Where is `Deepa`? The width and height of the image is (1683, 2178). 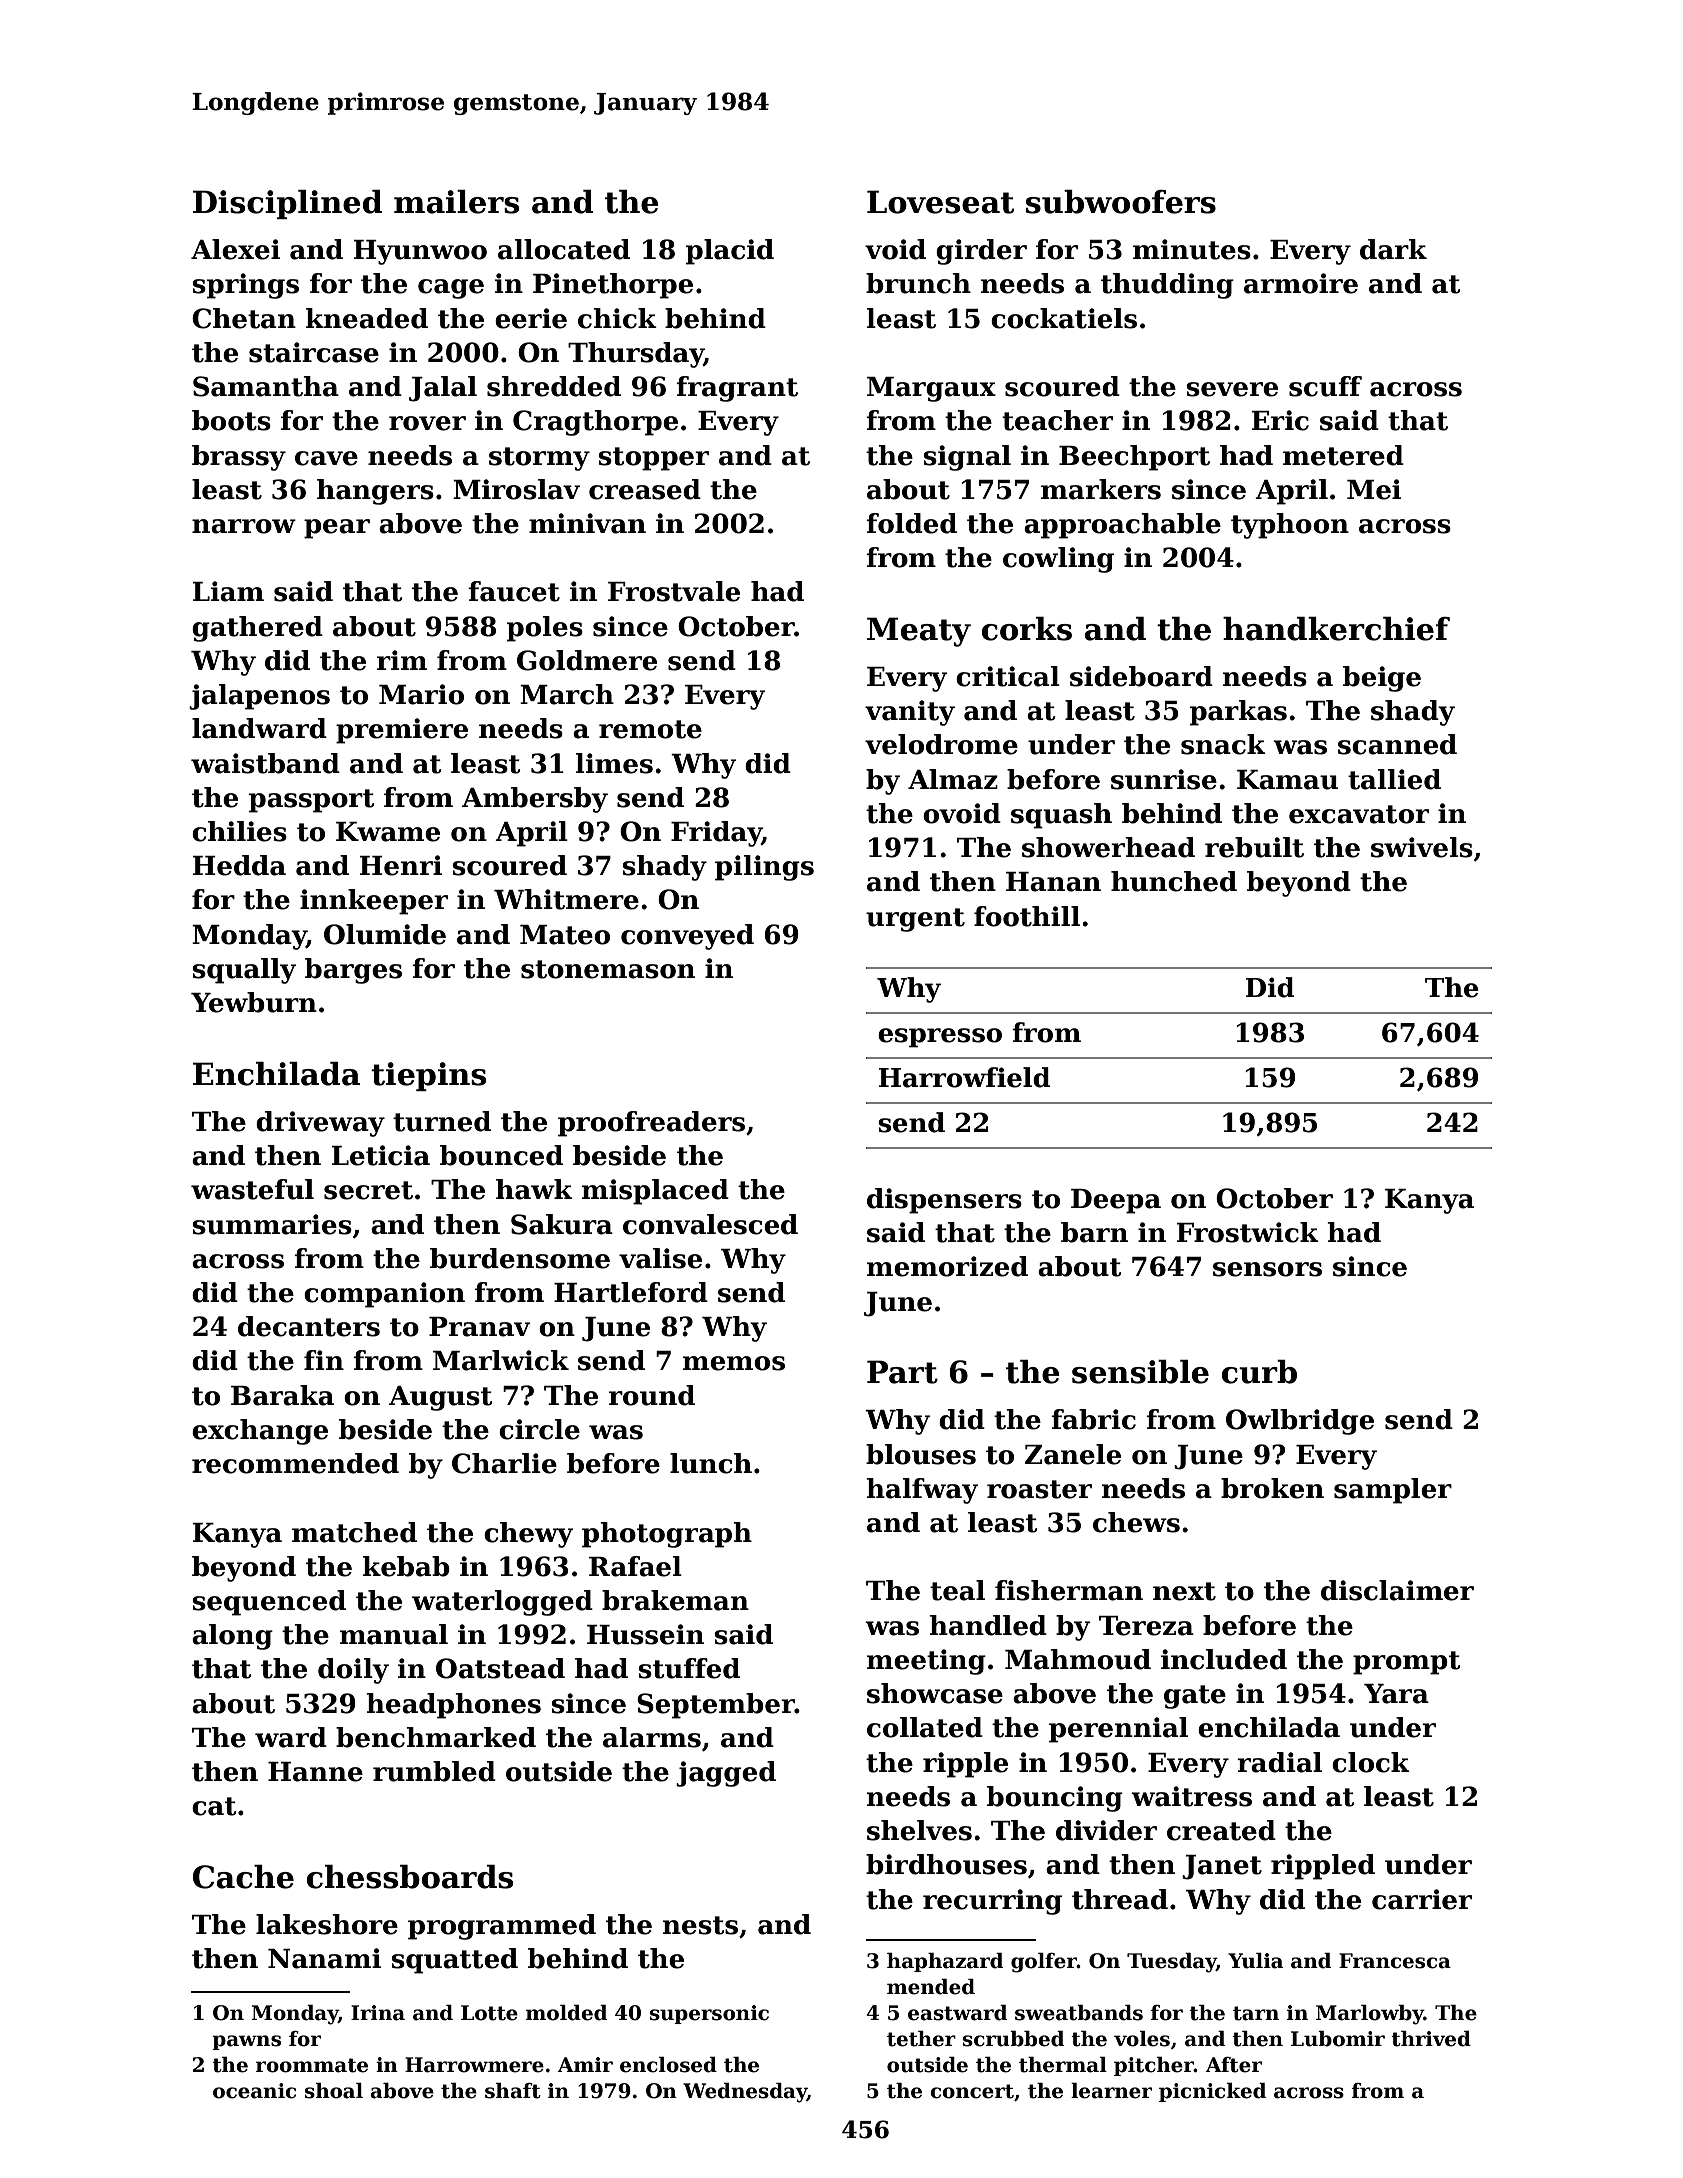 Deepa is located at coordinates (1116, 1201).
